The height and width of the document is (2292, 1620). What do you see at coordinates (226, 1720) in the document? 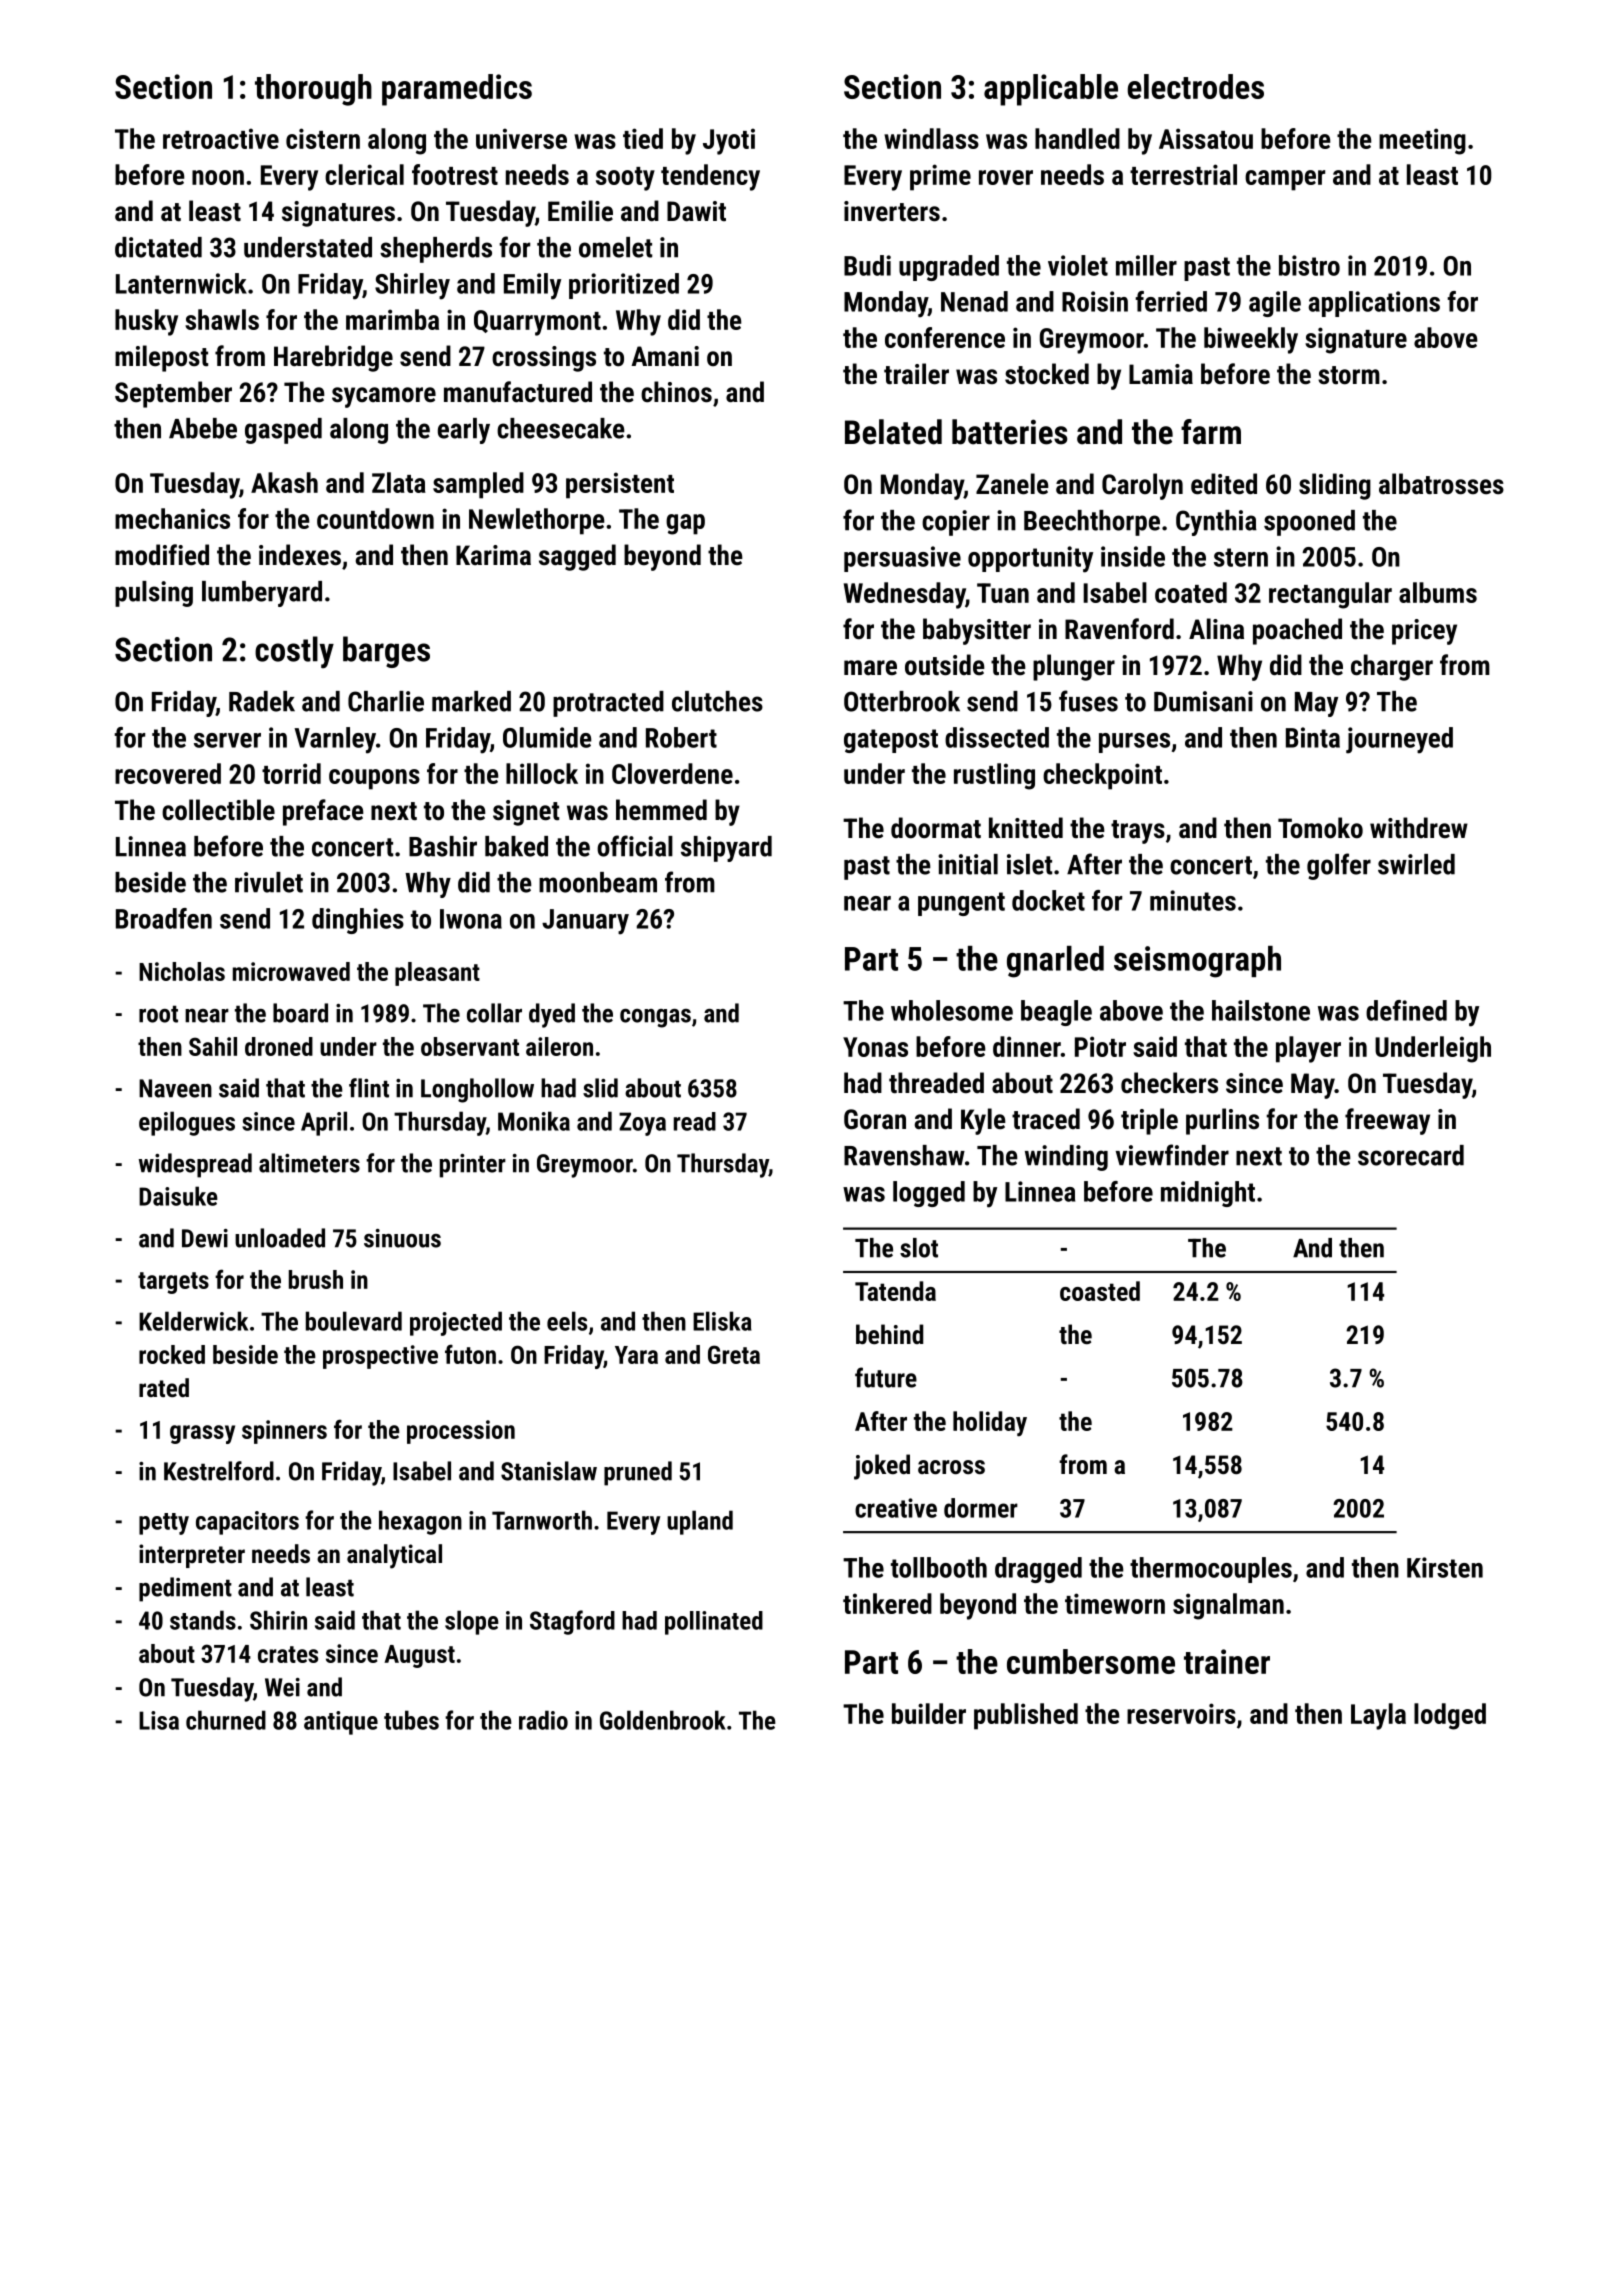
I see `churned` at bounding box center [226, 1720].
